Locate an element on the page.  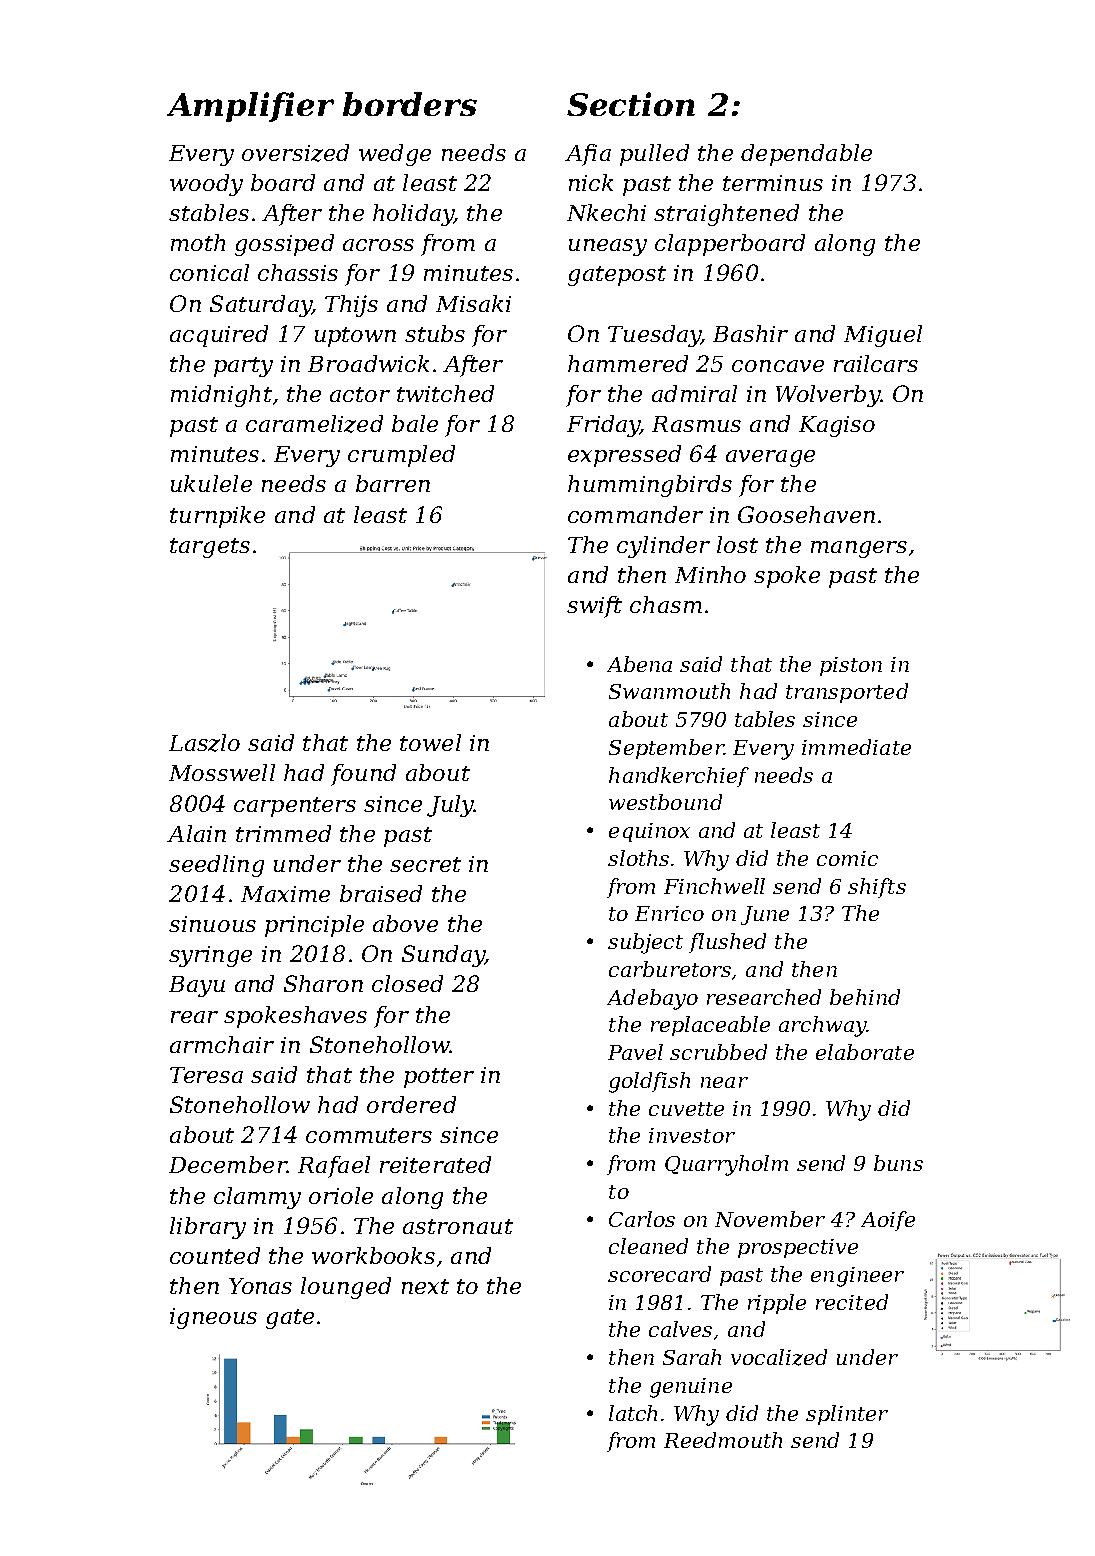
barren is located at coordinates (393, 483).
